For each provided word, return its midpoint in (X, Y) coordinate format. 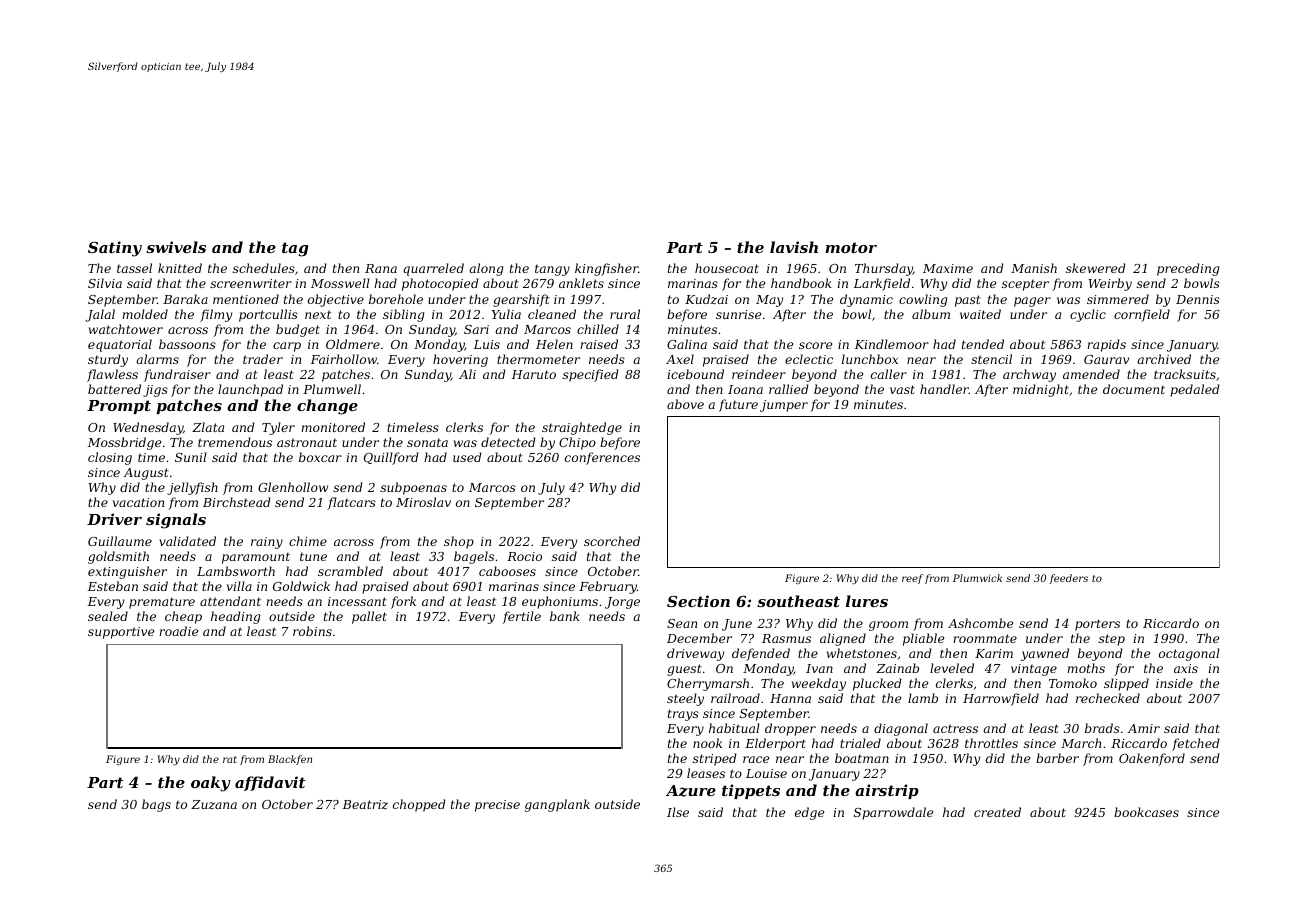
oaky (211, 784)
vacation (138, 502)
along (486, 269)
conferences (602, 458)
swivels (176, 247)
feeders (1069, 579)
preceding (1188, 269)
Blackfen (290, 760)
